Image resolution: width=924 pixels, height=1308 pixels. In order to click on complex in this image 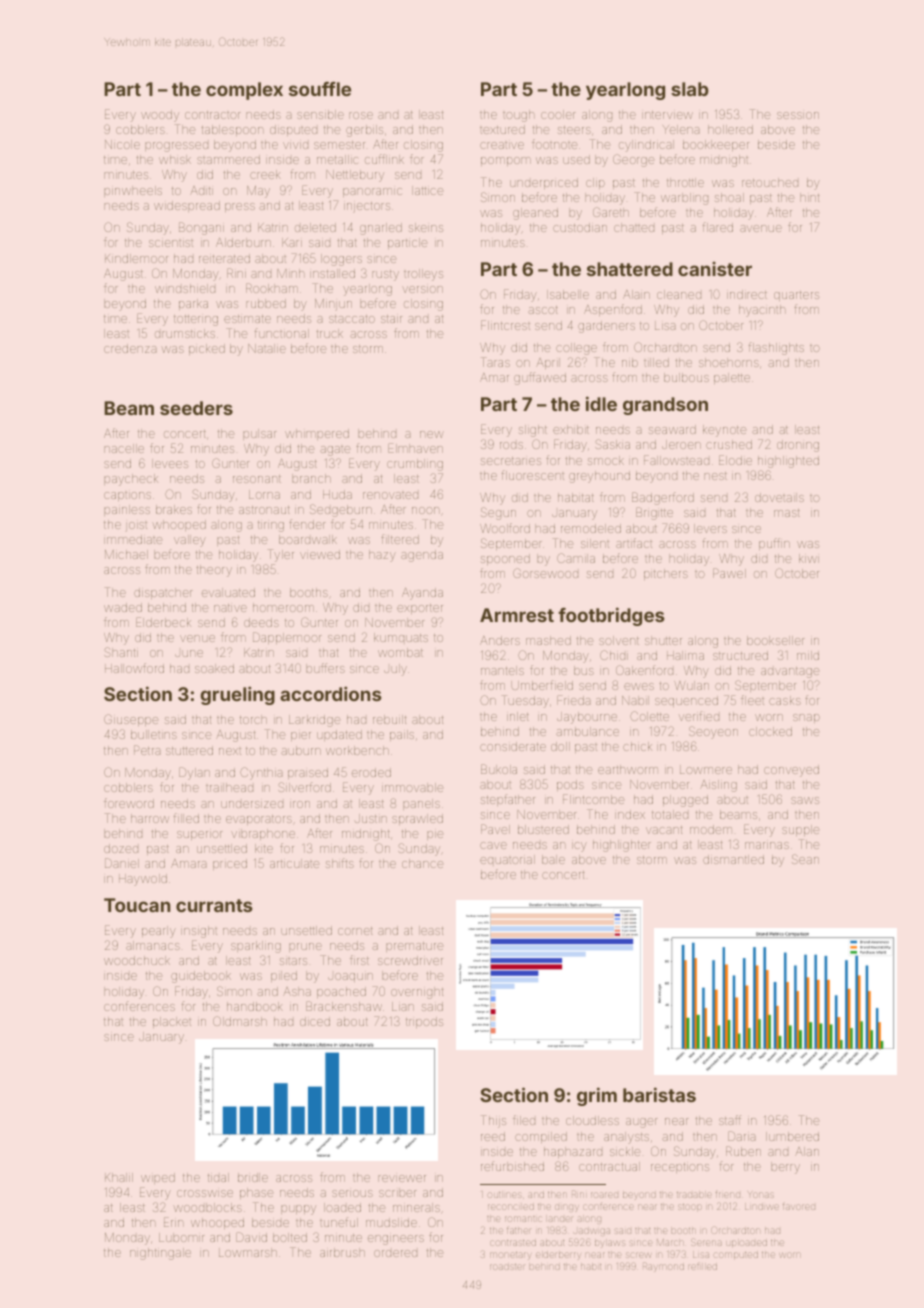, I will do `click(244, 91)`.
